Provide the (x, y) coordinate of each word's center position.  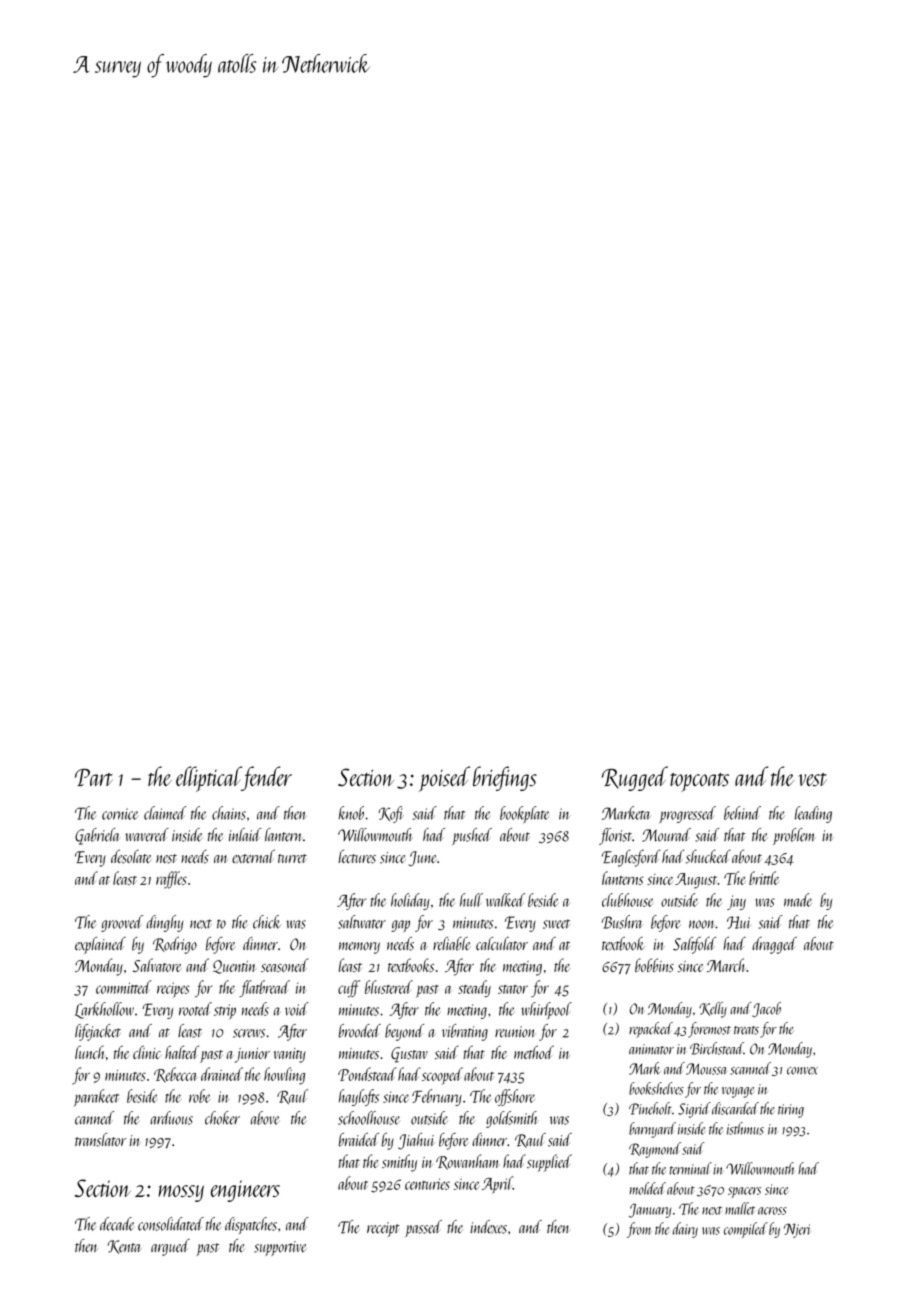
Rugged (635, 778)
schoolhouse (369, 1118)
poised (444, 779)
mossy (181, 1193)
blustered (389, 987)
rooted (195, 1009)
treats (746, 1030)
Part (94, 777)
